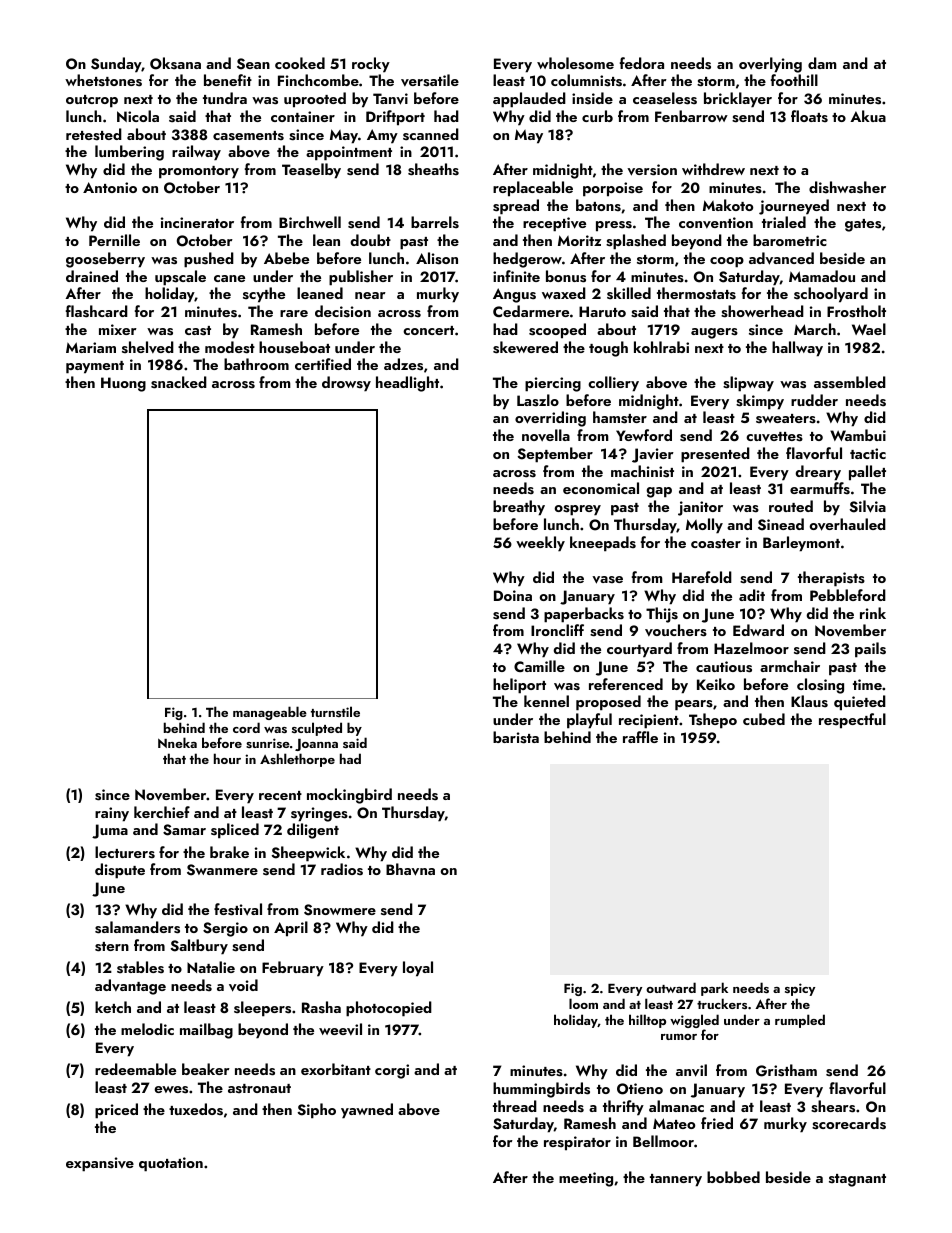 This image has height=1233, width=952. I want to click on presented, so click(715, 455).
